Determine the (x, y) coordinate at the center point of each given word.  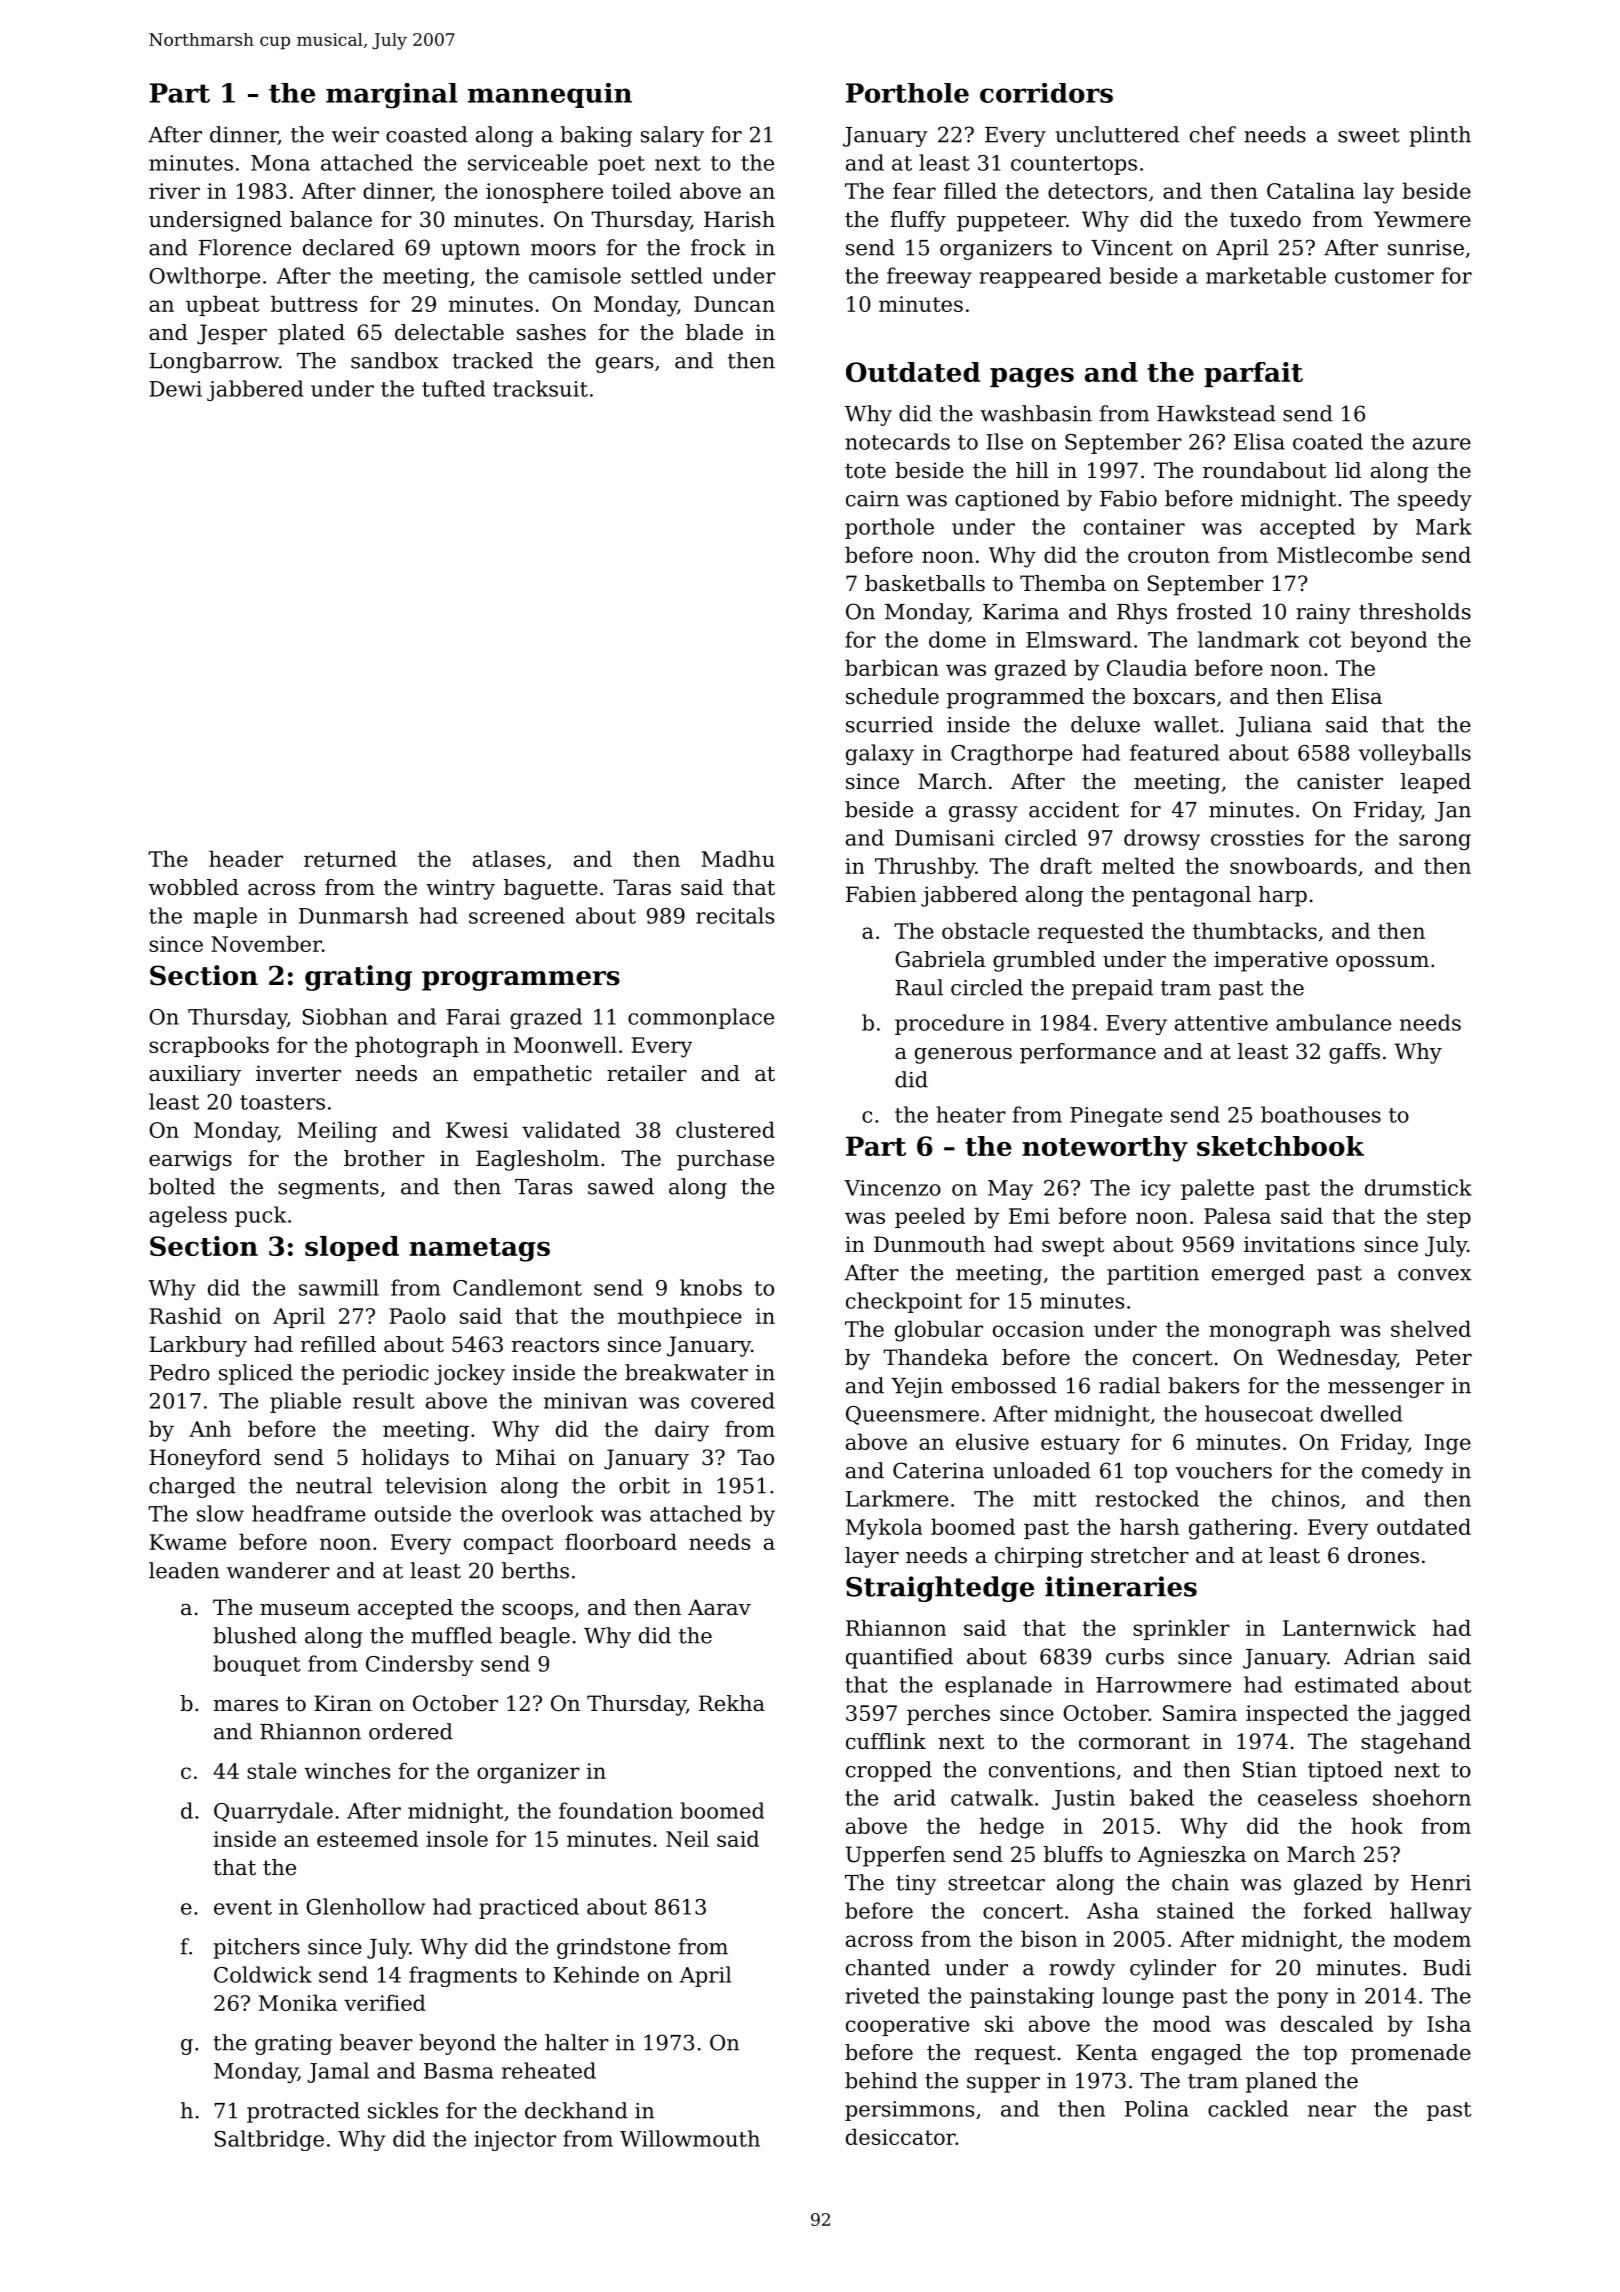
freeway (929, 277)
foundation (616, 1810)
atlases (509, 858)
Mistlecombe (1345, 554)
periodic (385, 1374)
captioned (1007, 500)
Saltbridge (269, 2140)
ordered (411, 1731)
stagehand (1416, 1743)
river (174, 191)
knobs (711, 1287)
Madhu (738, 858)
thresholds (1415, 611)
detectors (1097, 190)
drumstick (1418, 1187)
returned (350, 858)
